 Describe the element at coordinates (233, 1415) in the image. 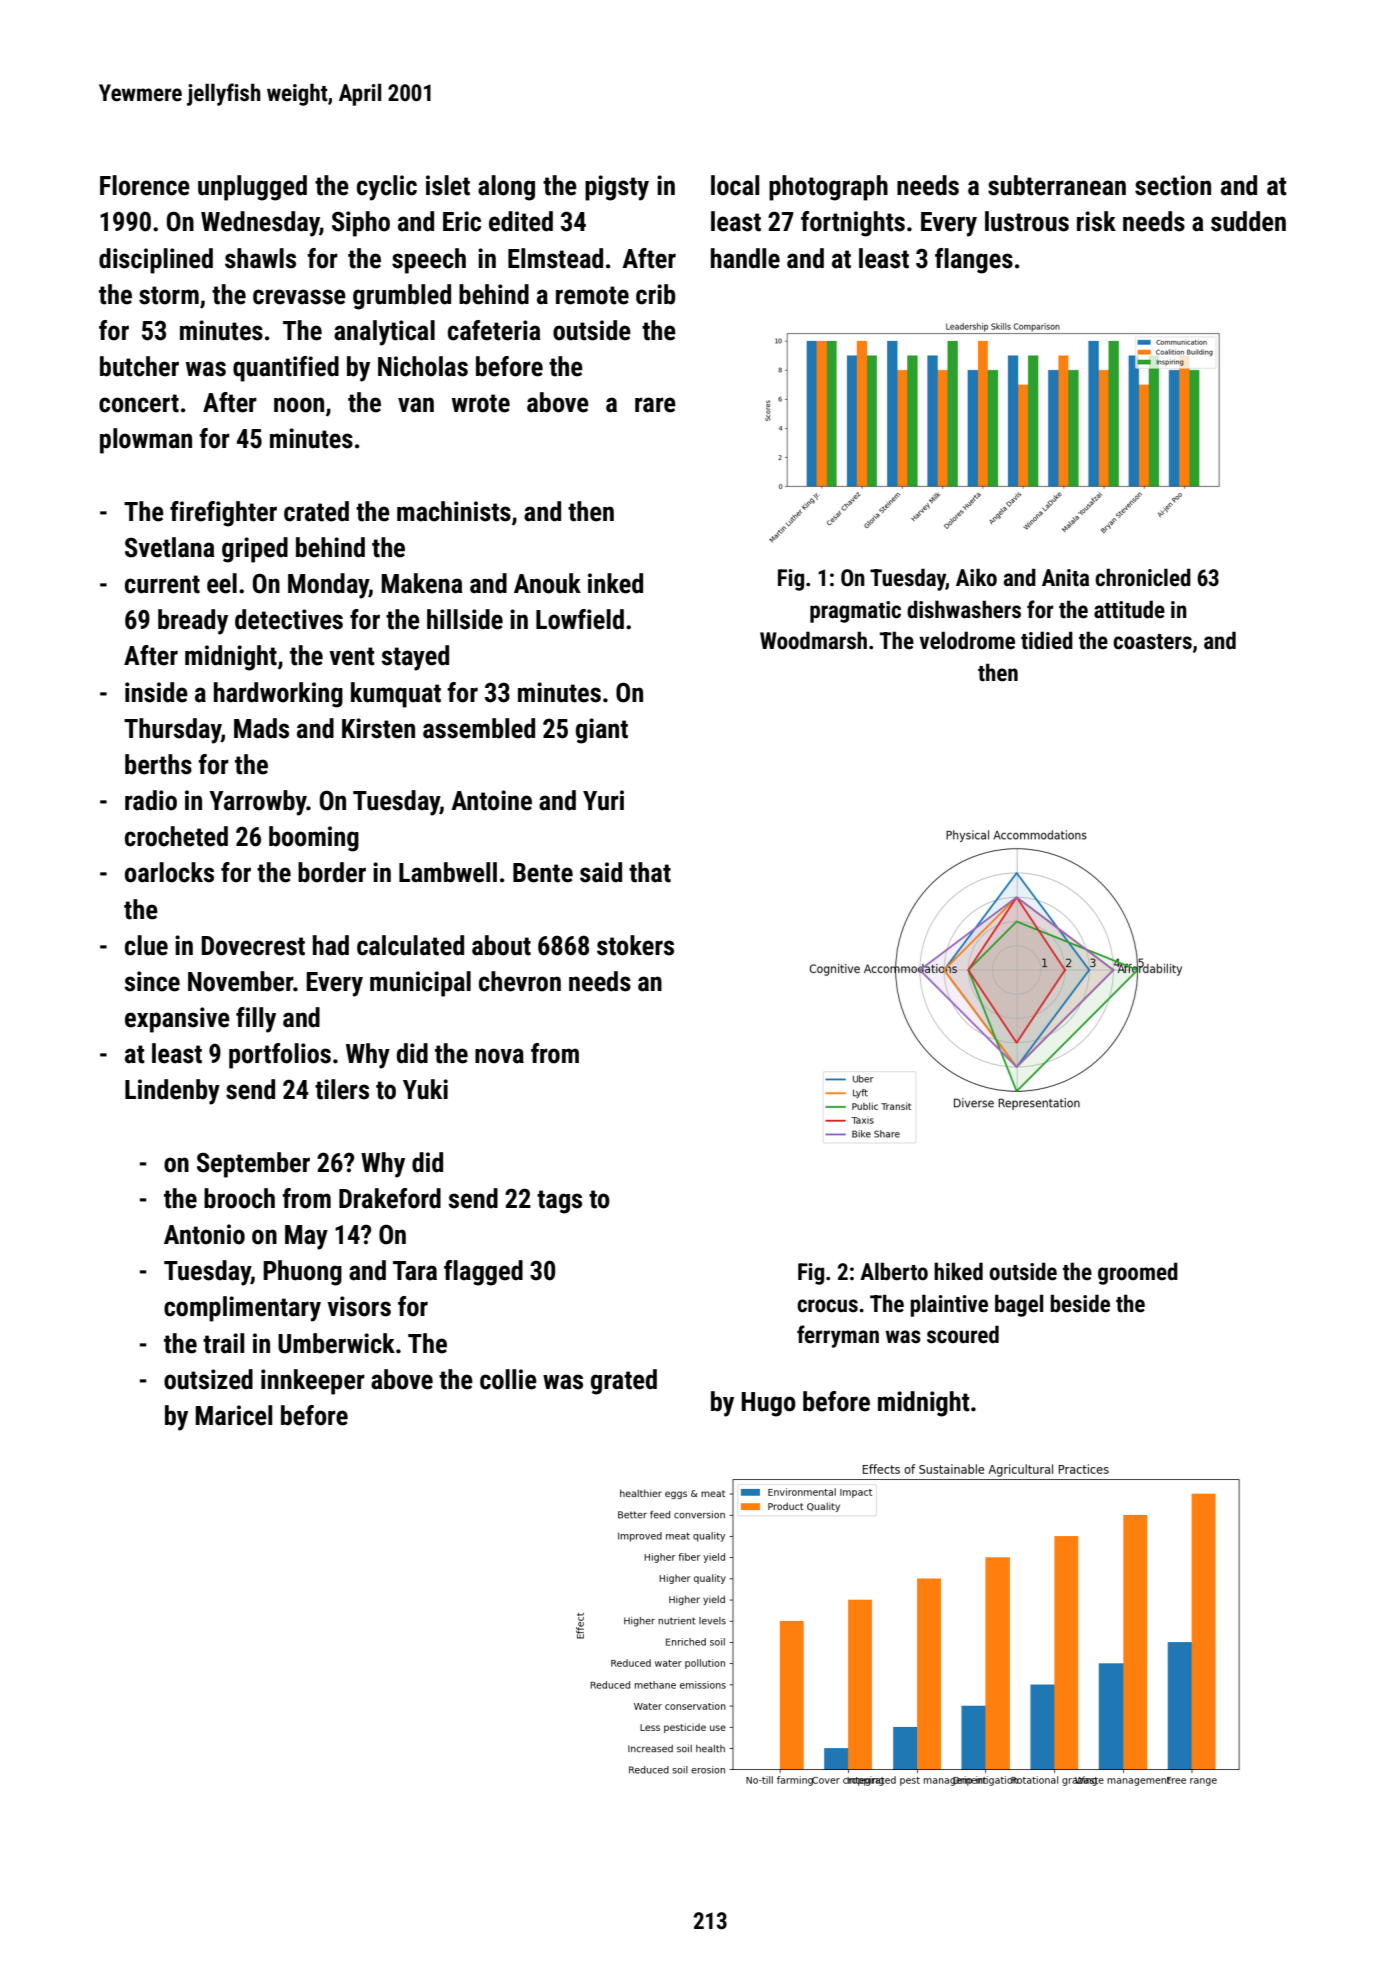

I see `Maricel` at that location.
